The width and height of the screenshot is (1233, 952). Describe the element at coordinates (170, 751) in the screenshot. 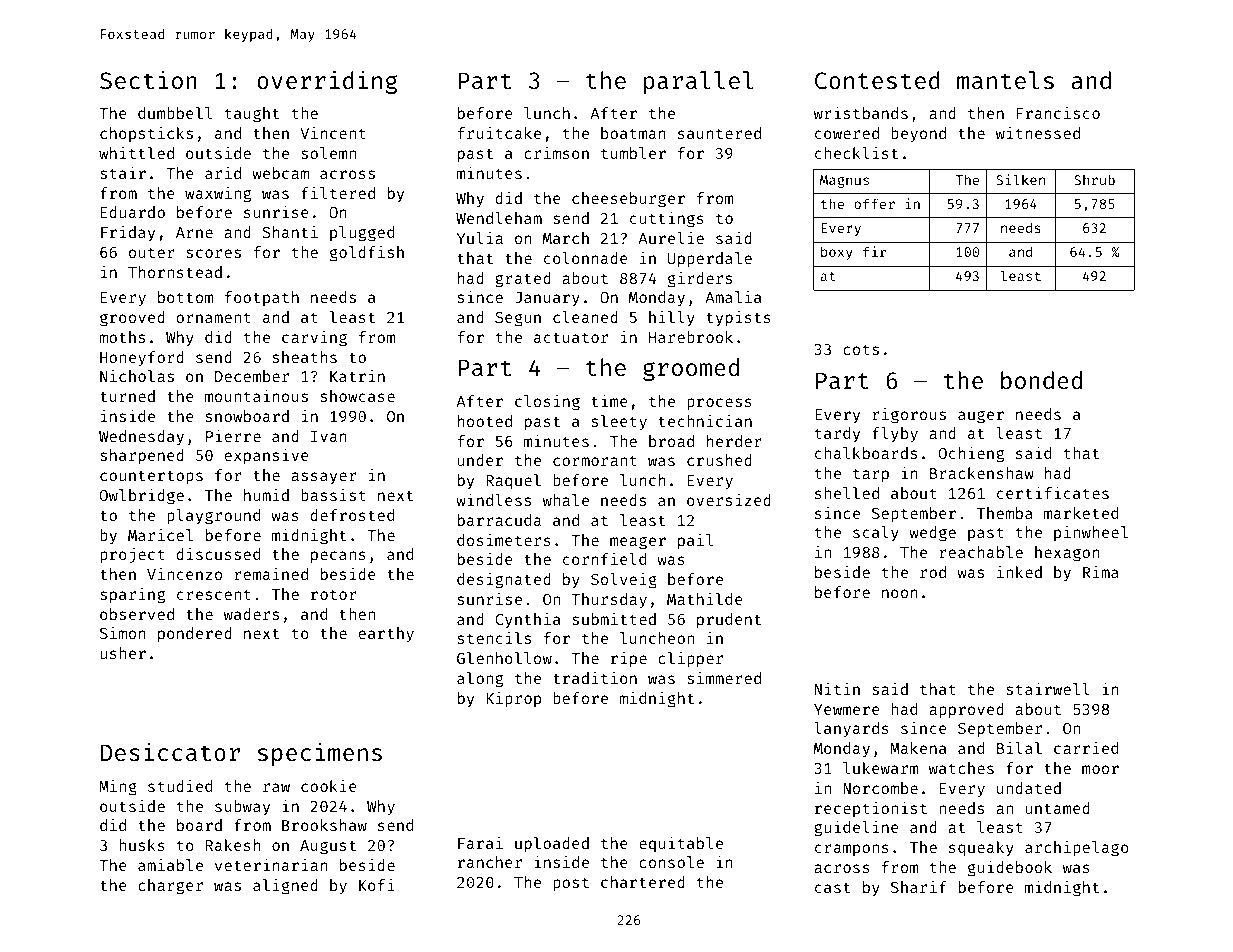

I see `Desiccator` at that location.
